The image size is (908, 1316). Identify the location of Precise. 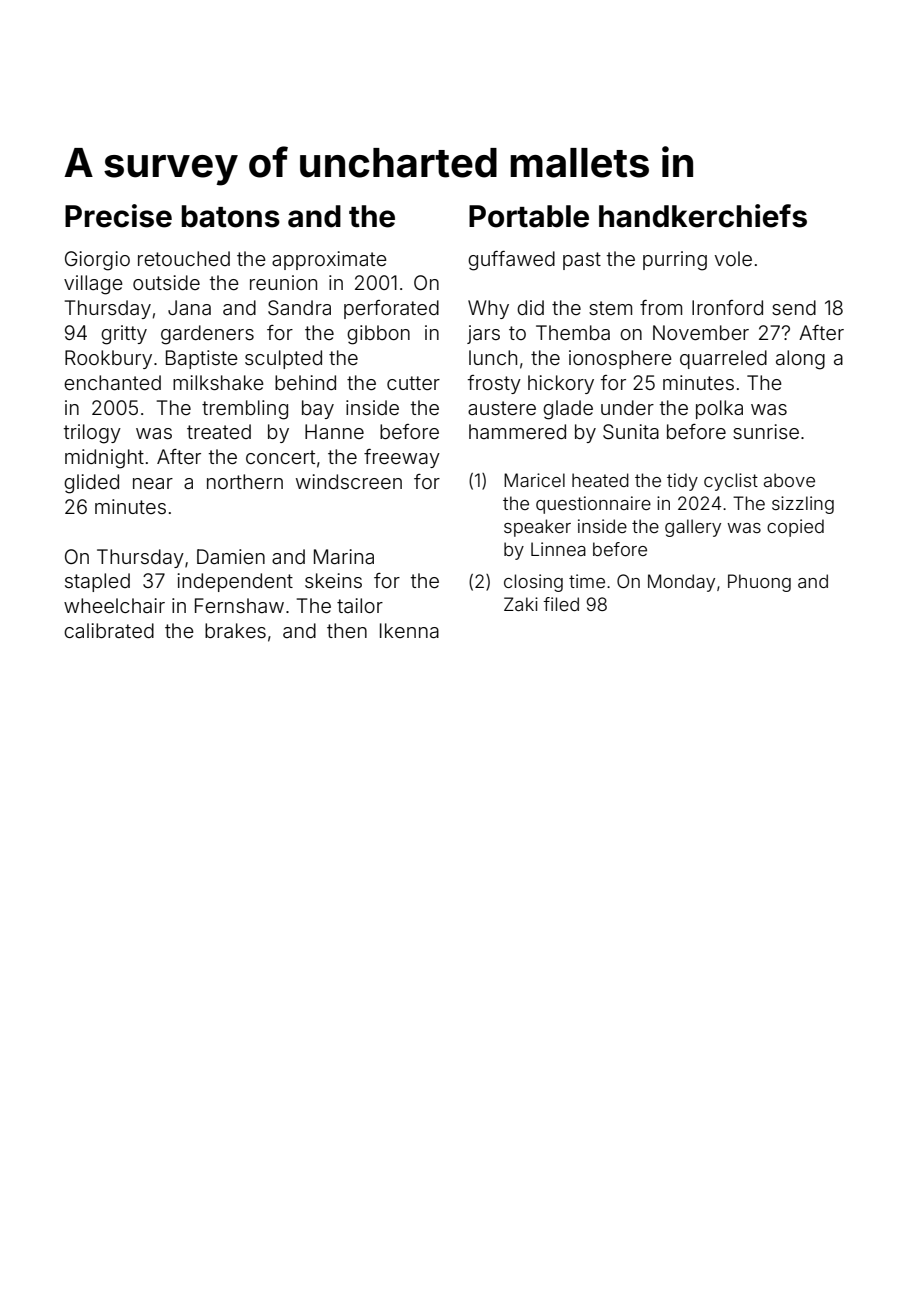
(118, 216).
